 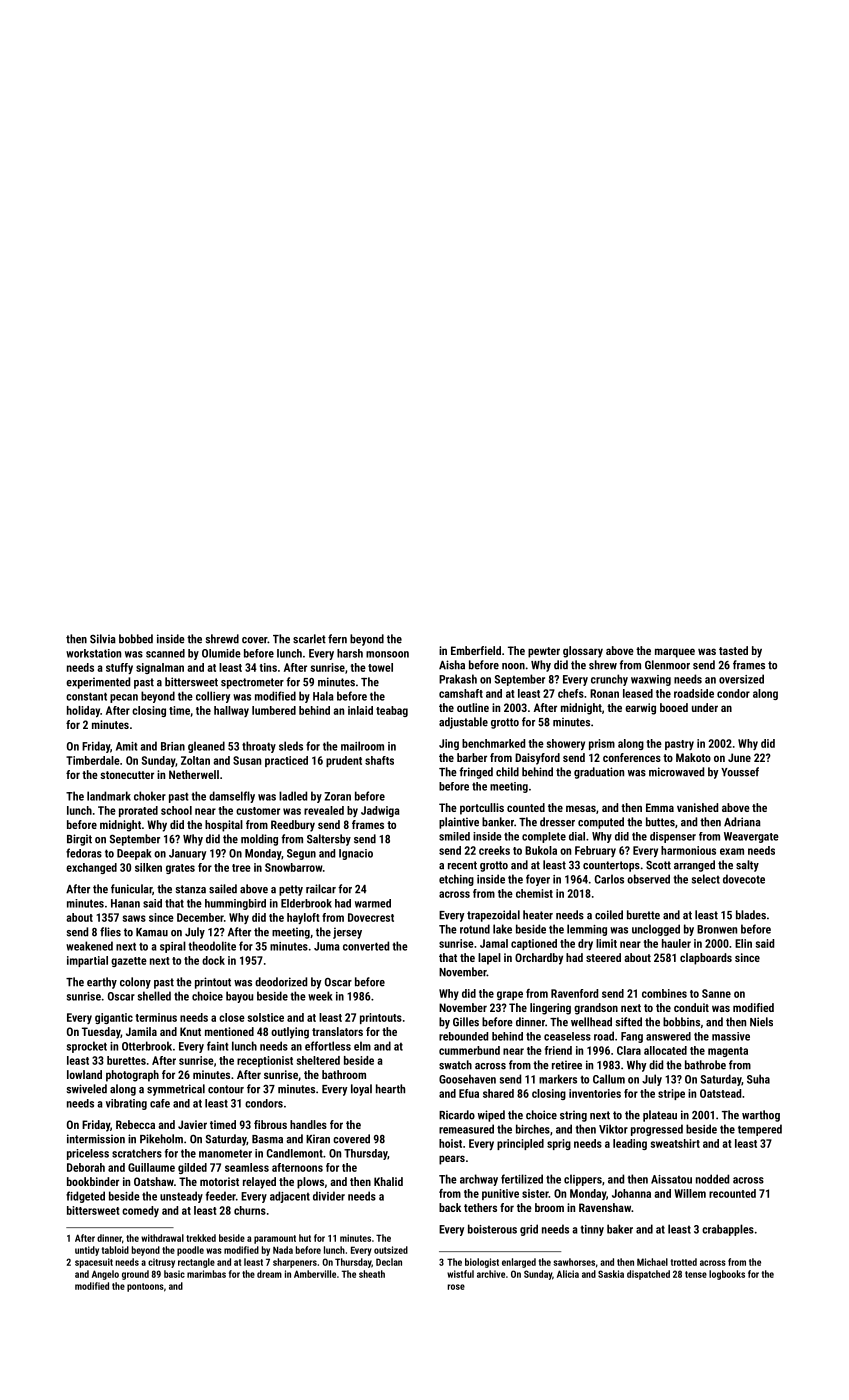 I want to click on clapboards, so click(x=706, y=959).
